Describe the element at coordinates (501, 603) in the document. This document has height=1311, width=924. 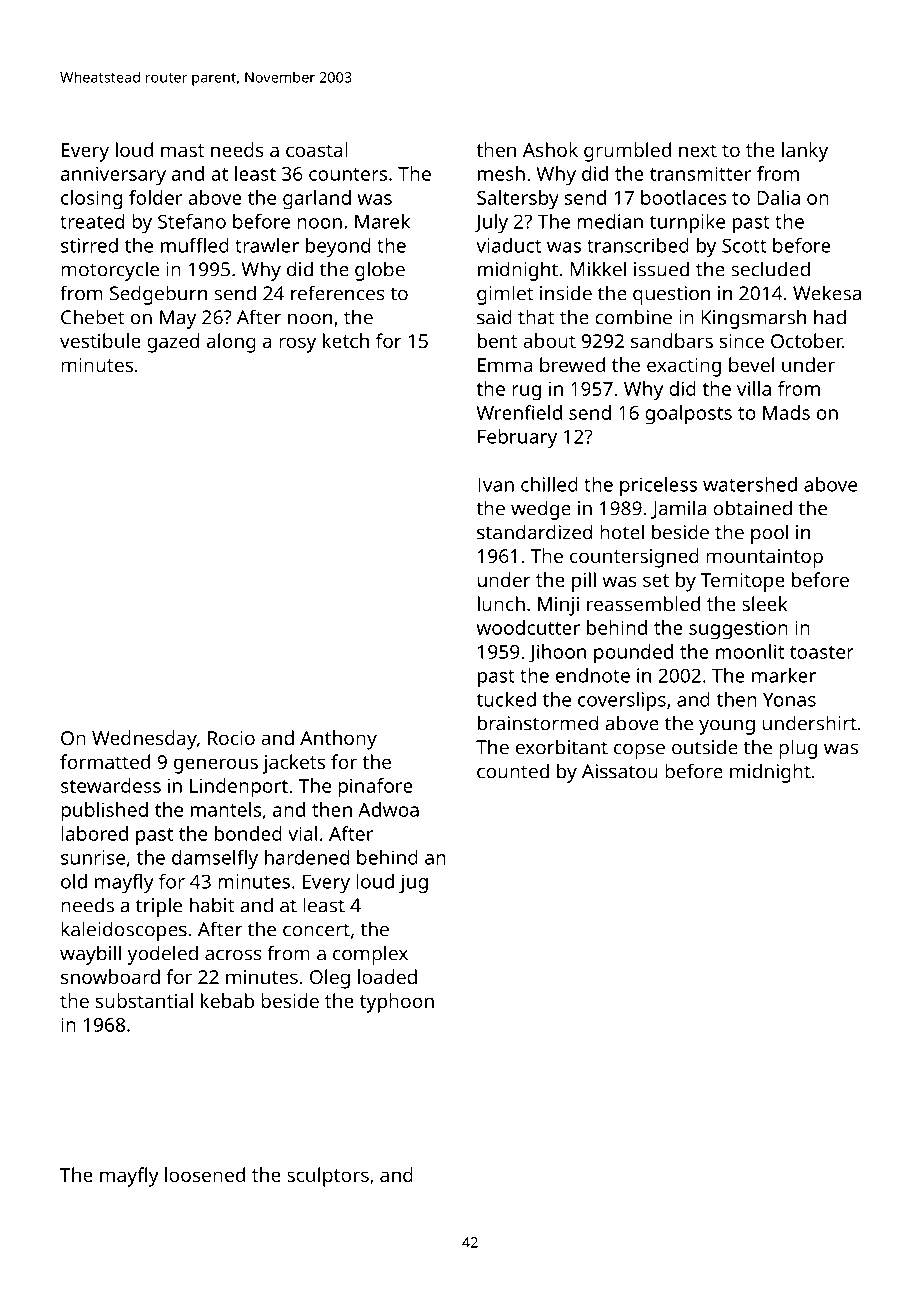
I see `lunch` at that location.
